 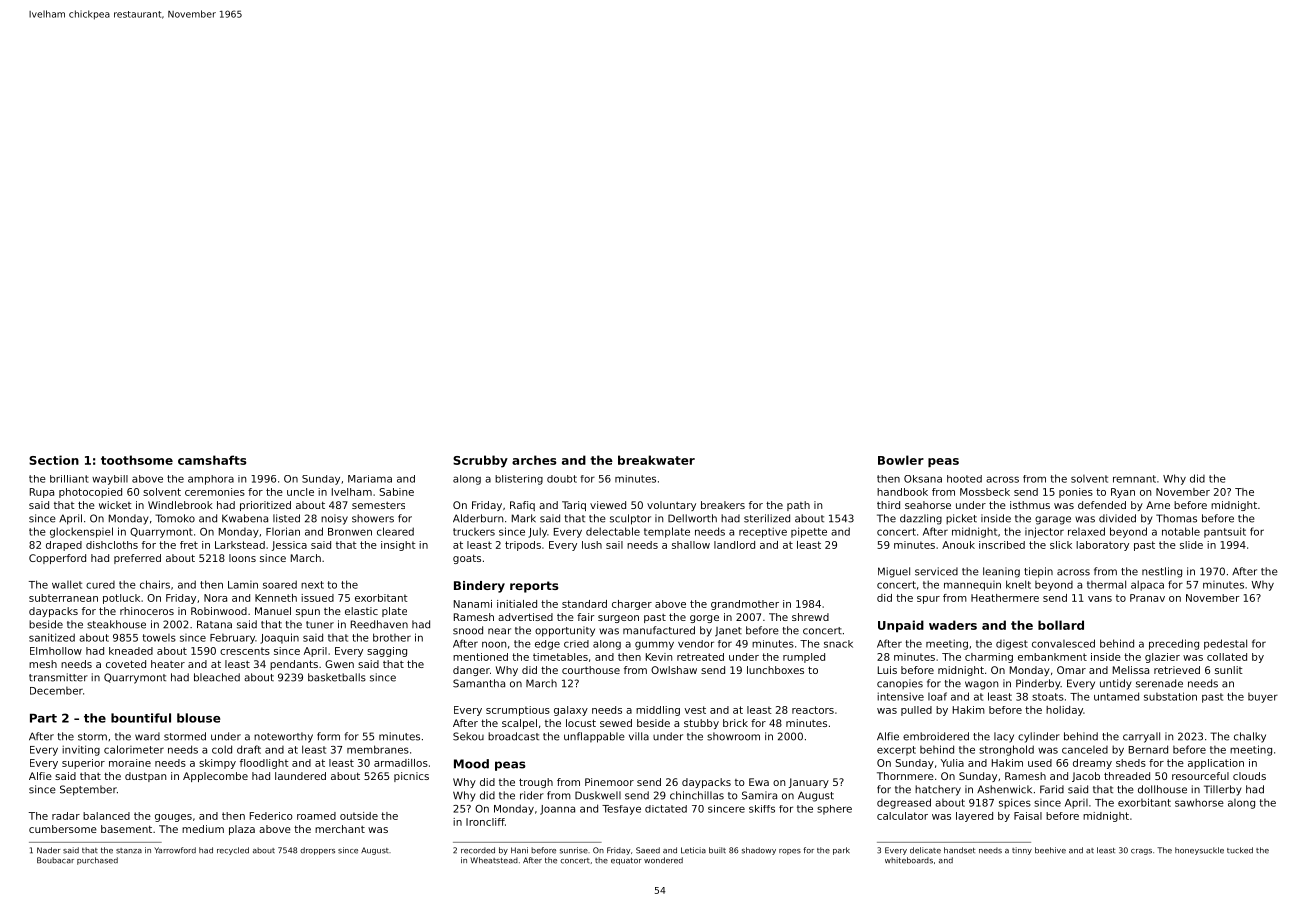 I want to click on tucked, so click(x=1240, y=850).
